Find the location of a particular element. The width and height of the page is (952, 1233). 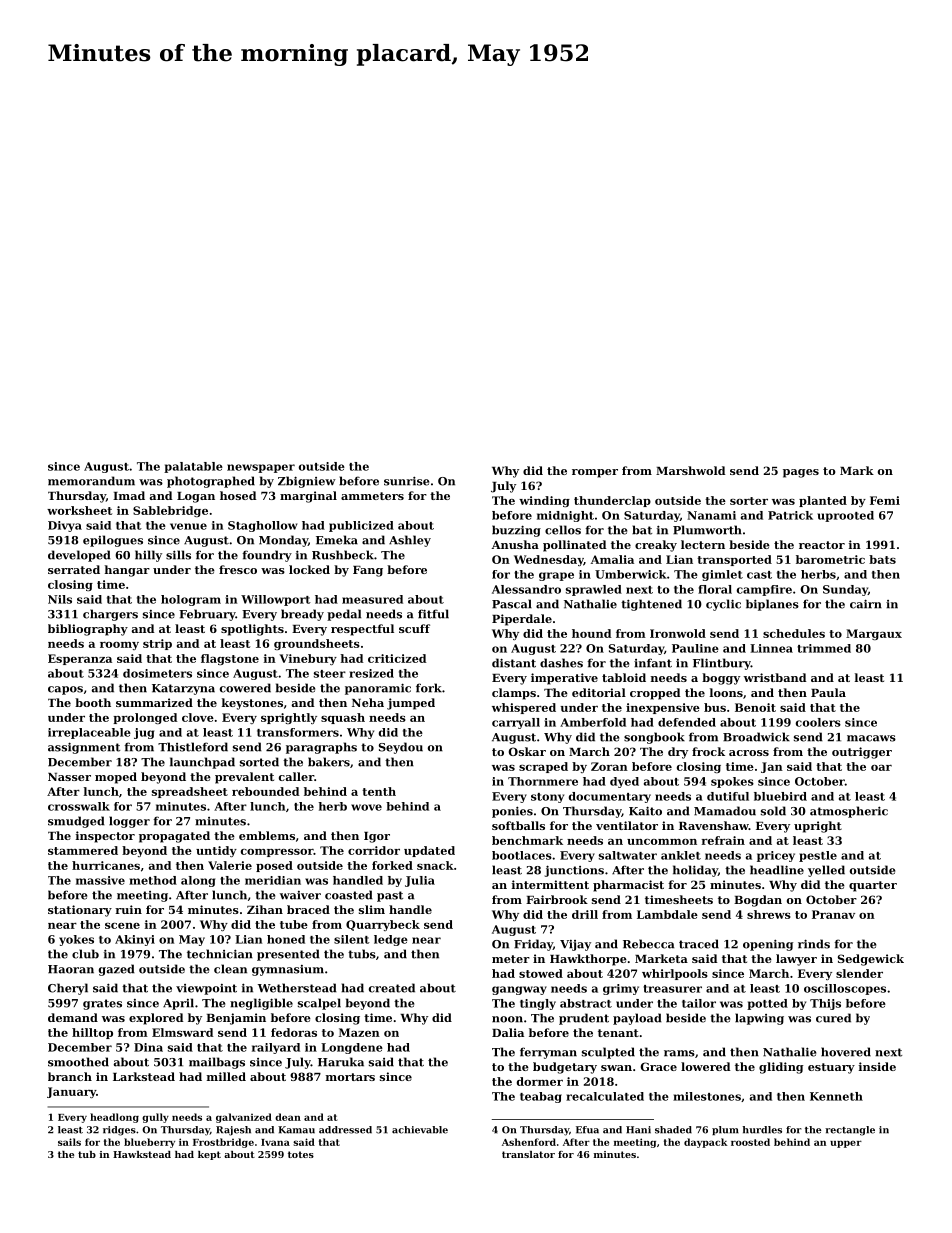

lawyer is located at coordinates (796, 960).
